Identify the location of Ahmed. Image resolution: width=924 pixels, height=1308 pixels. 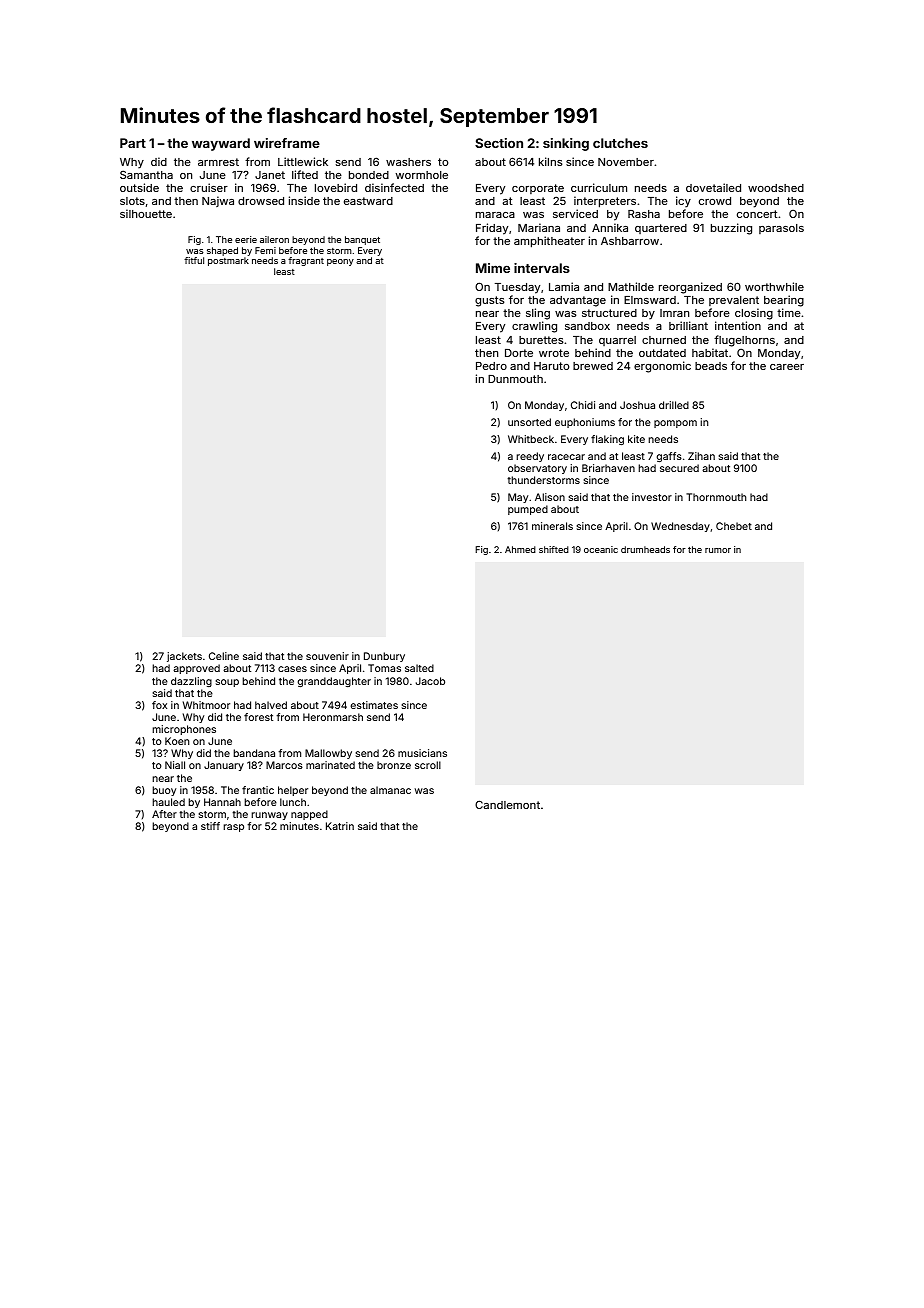
(520, 549).
